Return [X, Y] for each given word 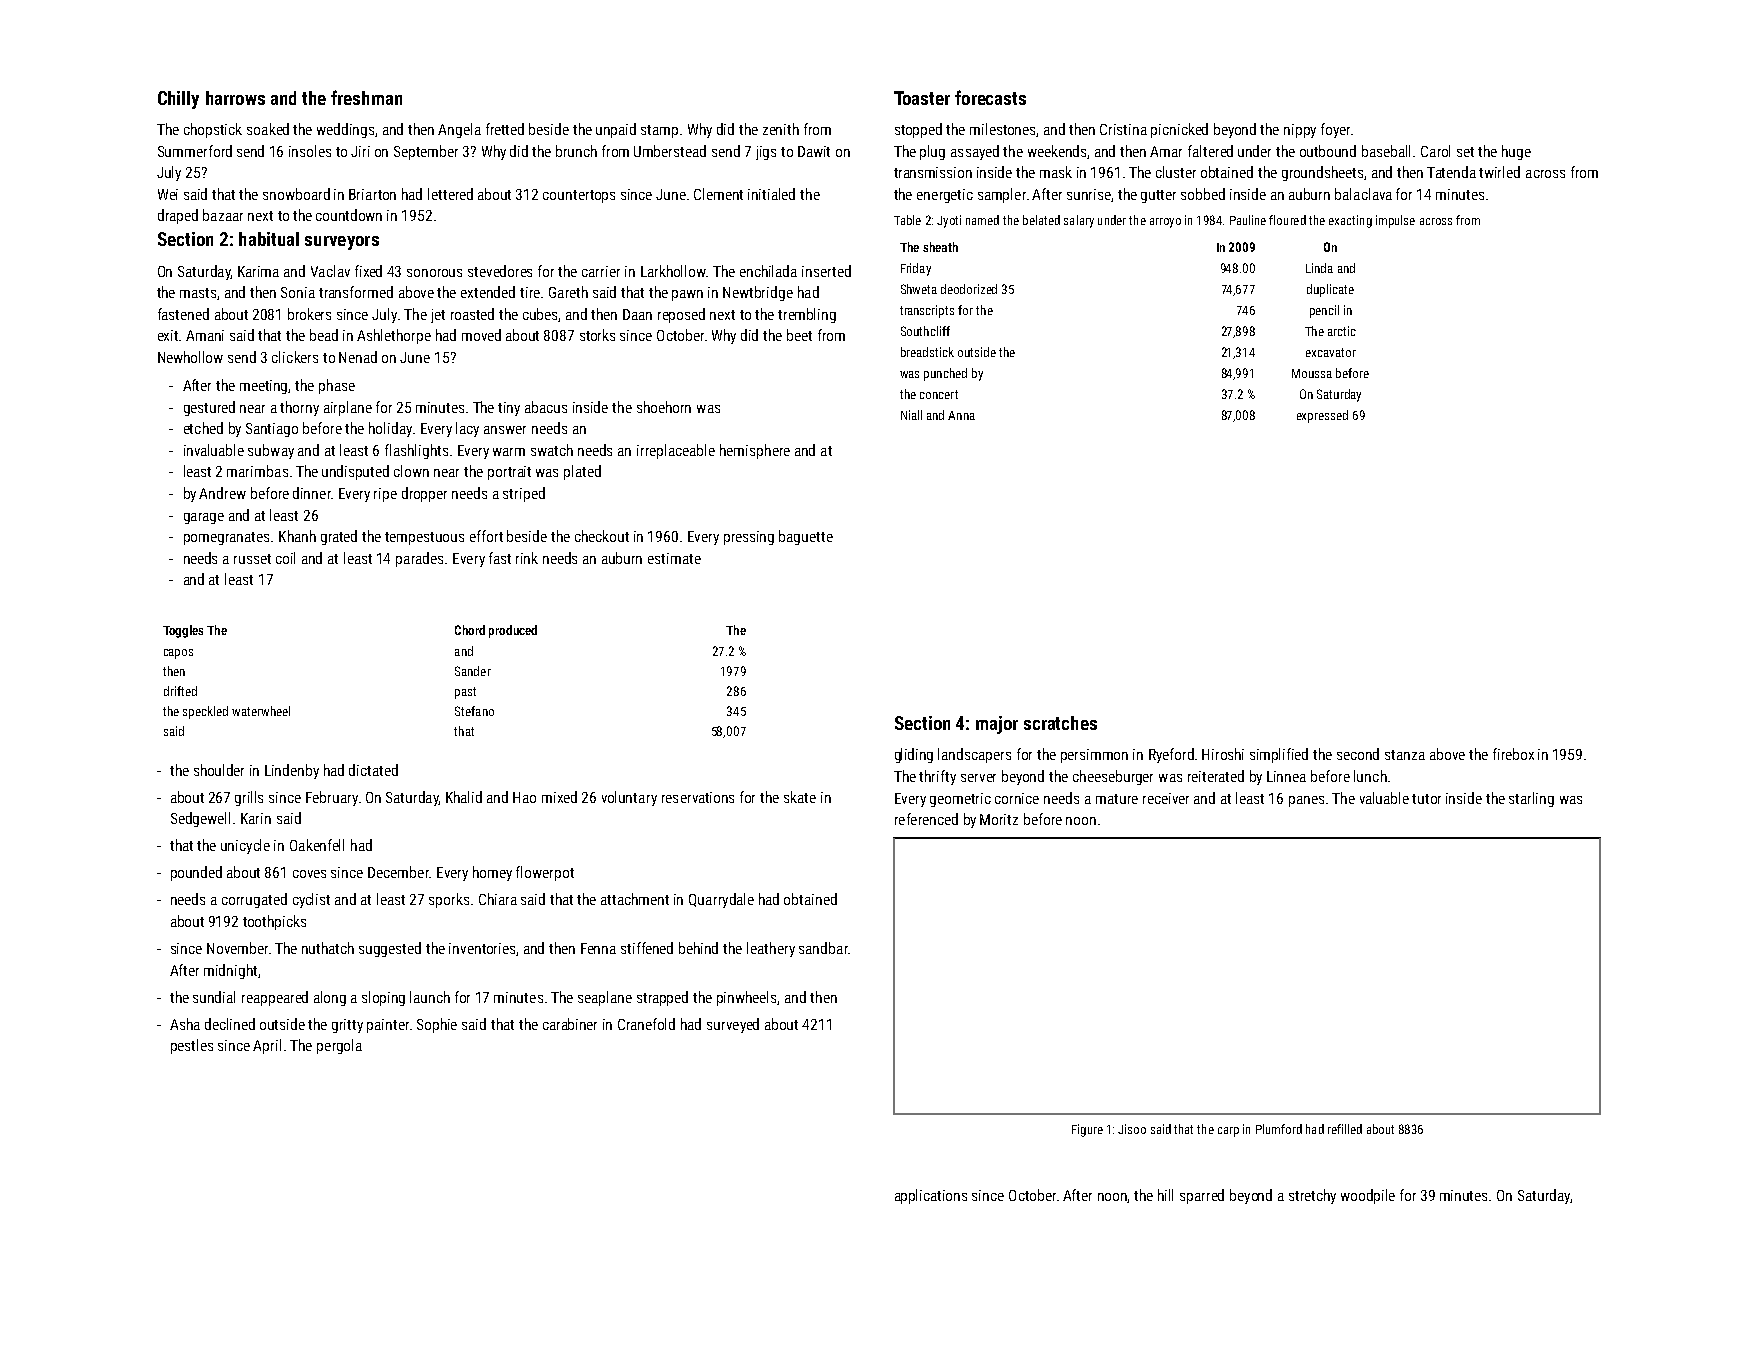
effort [486, 536]
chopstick [213, 130]
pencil [1324, 311]
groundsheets [1322, 173]
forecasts [990, 97]
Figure [1087, 1130]
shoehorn [664, 407]
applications [931, 1196]
